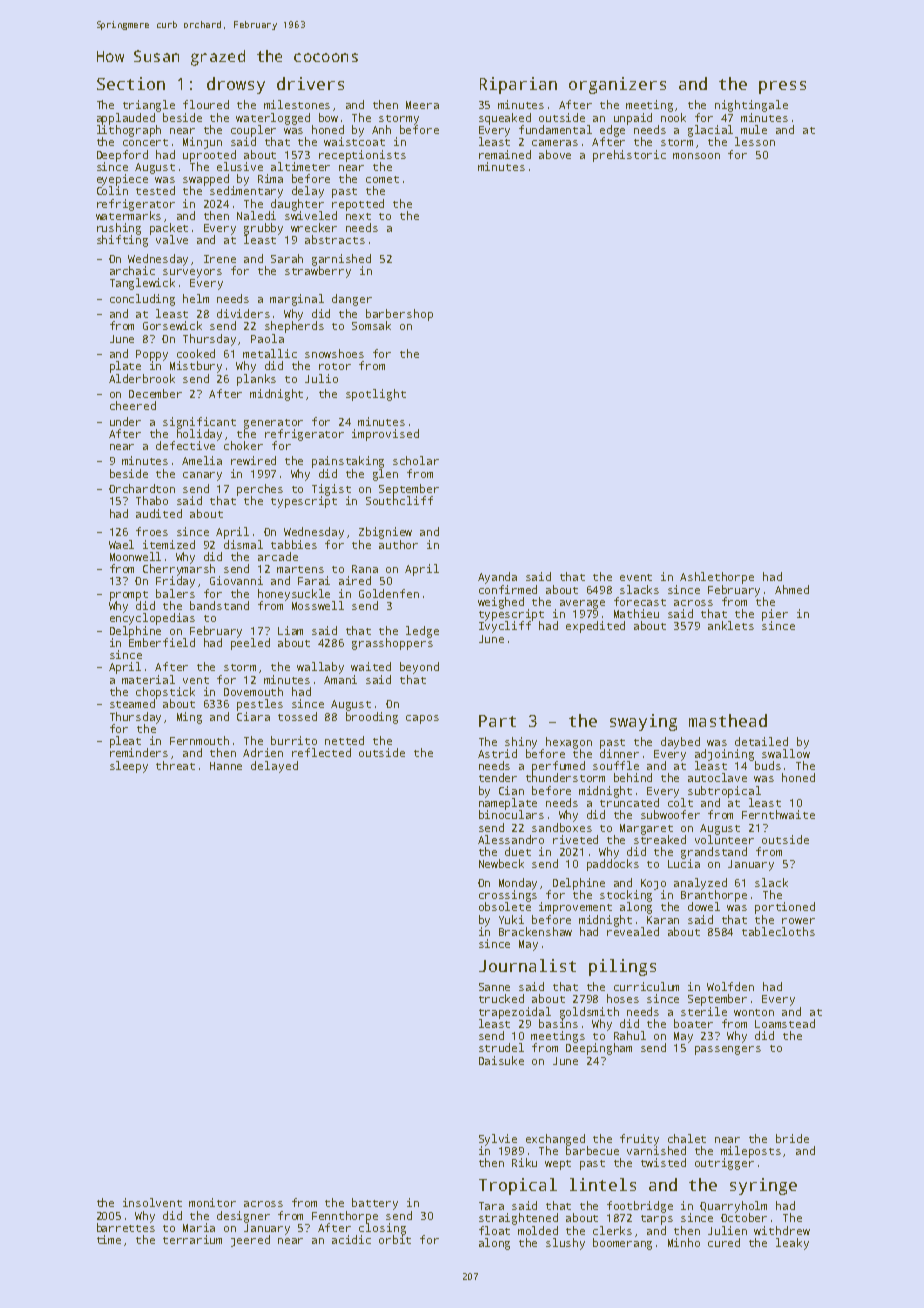 The height and width of the screenshot is (1308, 924). What do you see at coordinates (728, 720) in the screenshot?
I see `masthead` at bounding box center [728, 720].
